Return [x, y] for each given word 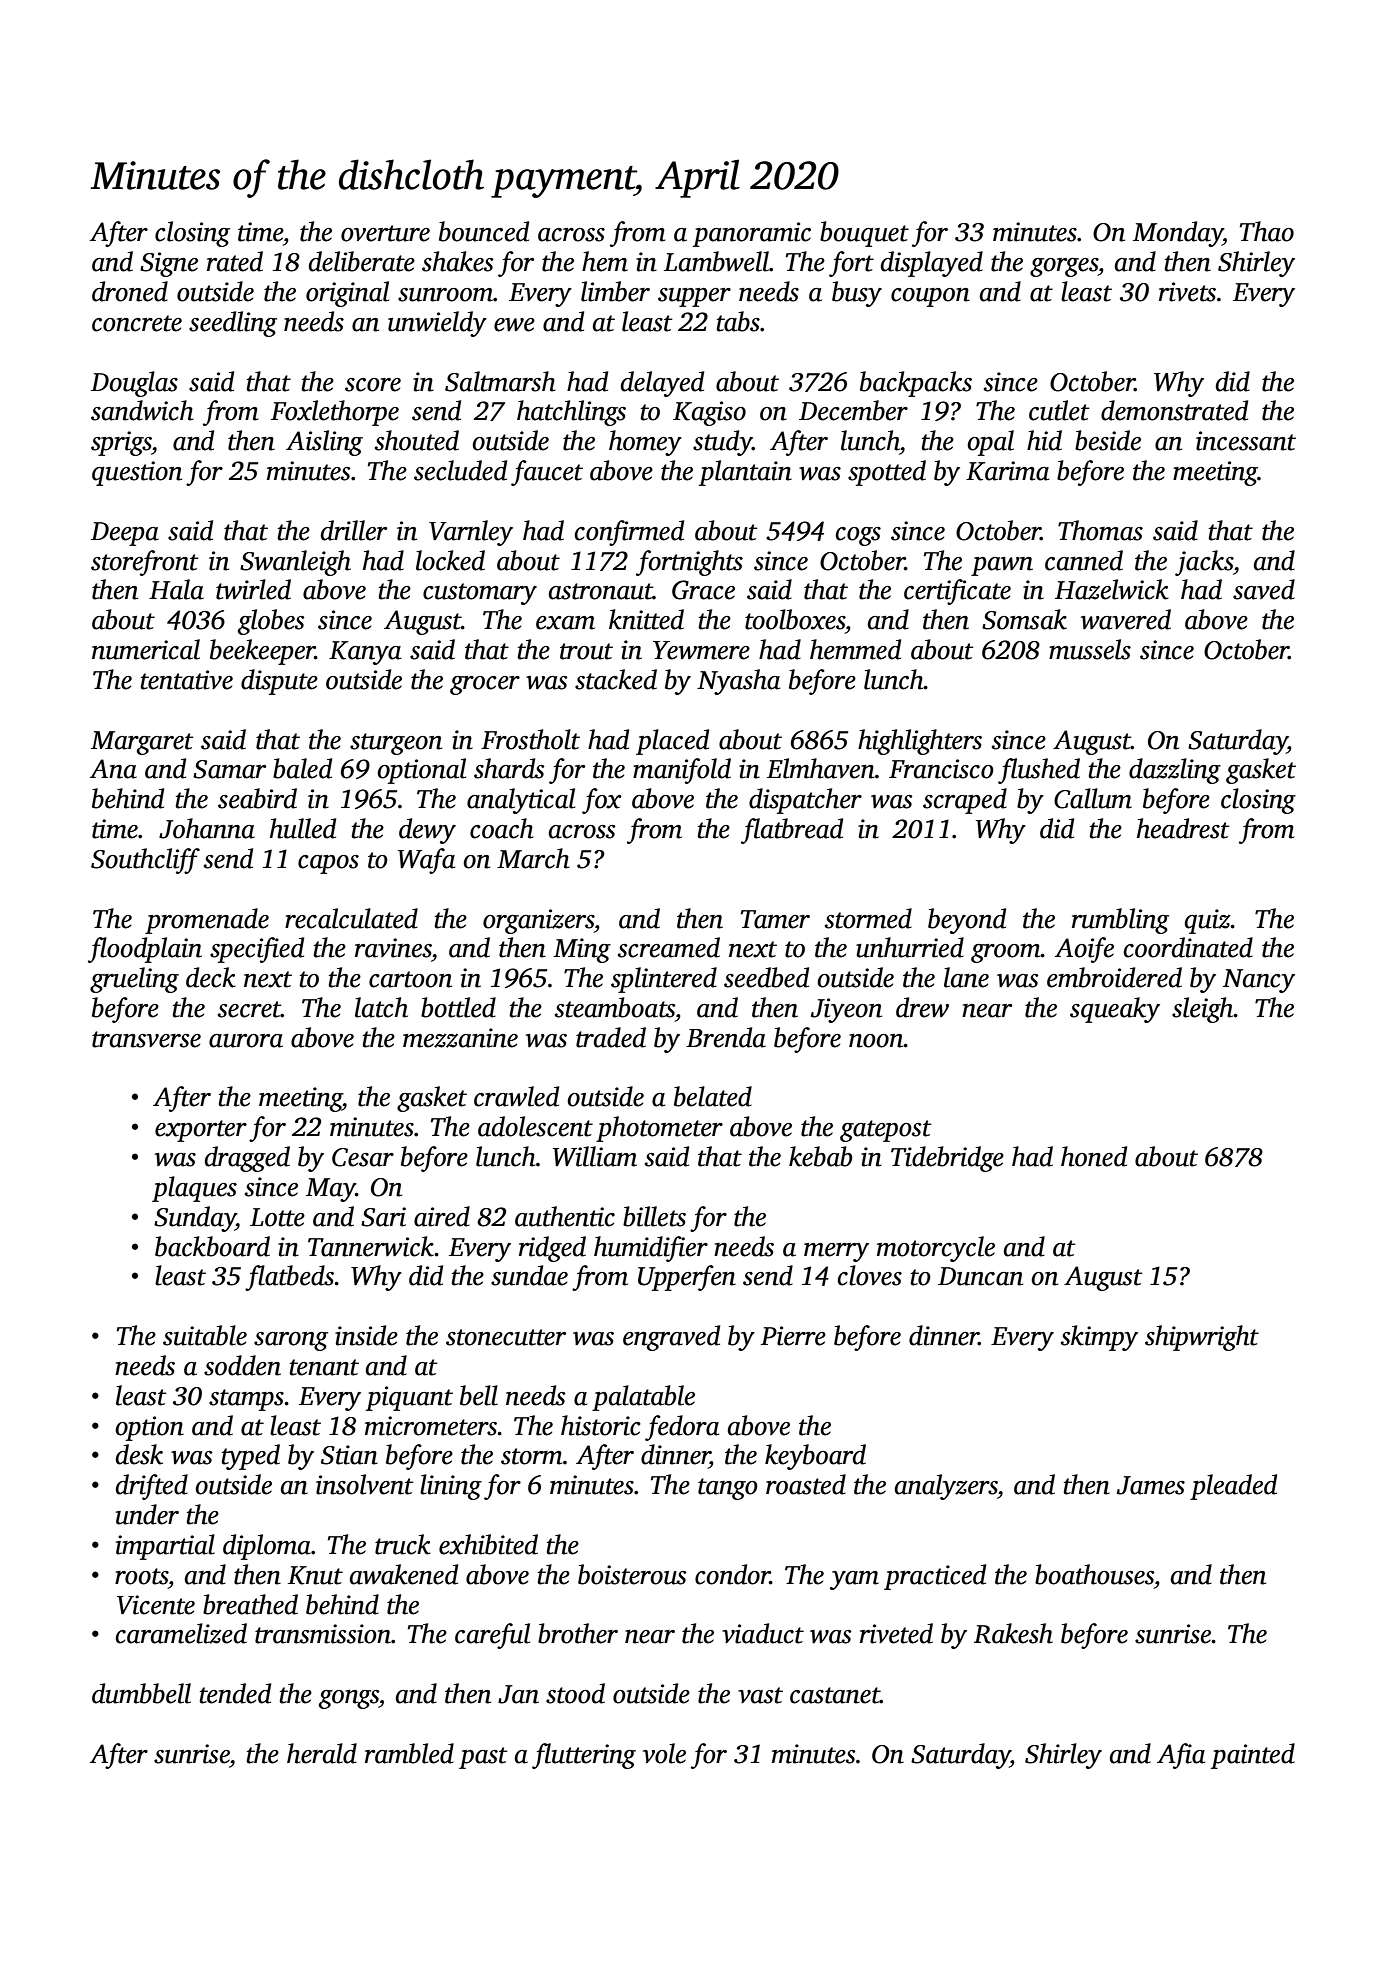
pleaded [1233, 1487]
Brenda [726, 1037]
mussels [1090, 649]
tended [235, 1693]
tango [728, 1489]
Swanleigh [295, 563]
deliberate [362, 261]
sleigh [1203, 1010]
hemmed [855, 649]
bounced [484, 231]
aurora [246, 1041]
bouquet [864, 234]
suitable [205, 1335]
